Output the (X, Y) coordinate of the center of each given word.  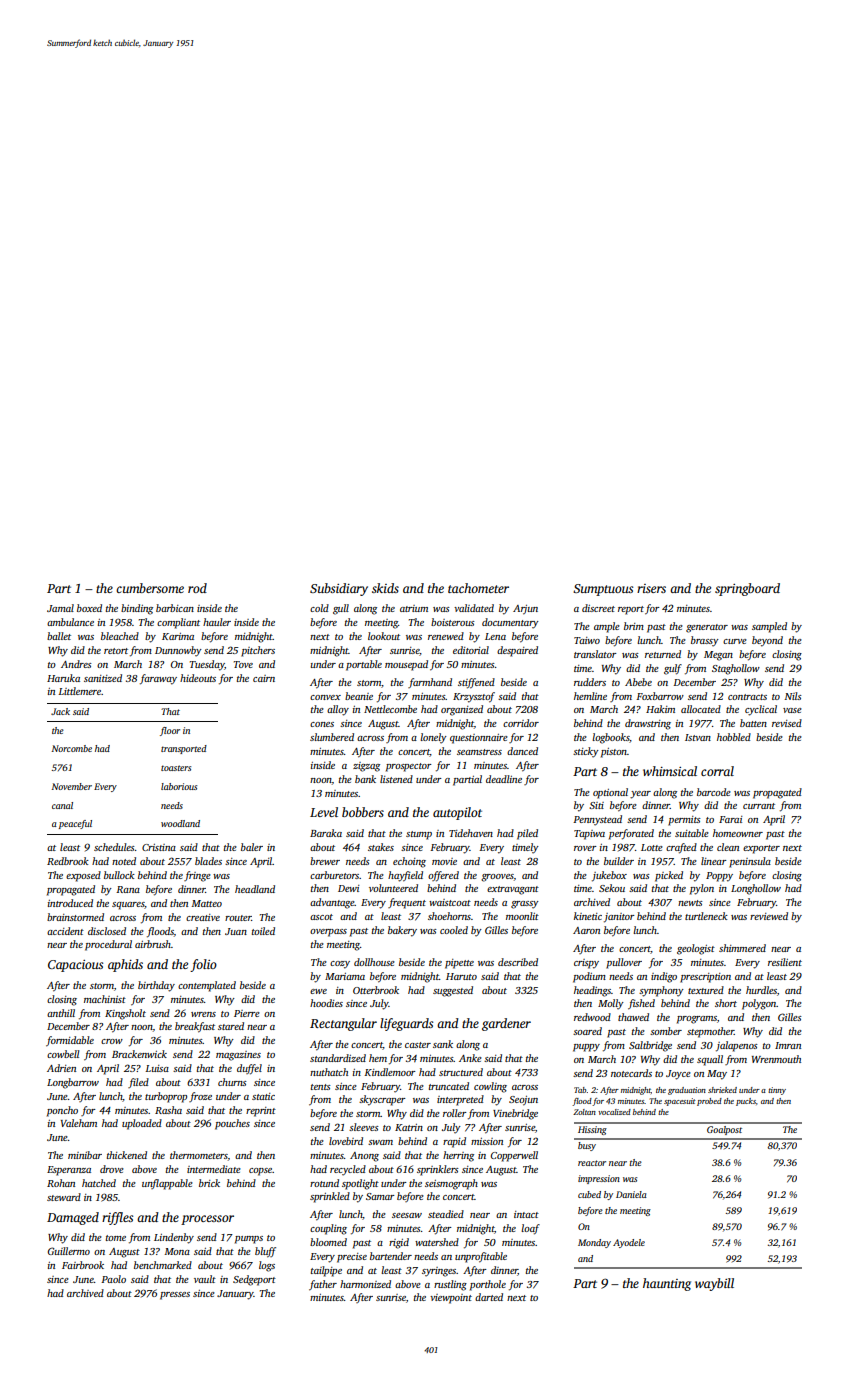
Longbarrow (73, 1083)
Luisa (157, 1068)
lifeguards (406, 1024)
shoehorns (449, 916)
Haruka (63, 678)
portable (364, 665)
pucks (746, 1102)
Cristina (159, 847)
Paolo (113, 1279)
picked (669, 876)
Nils (793, 696)
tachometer (478, 588)
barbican (175, 608)
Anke (470, 1058)
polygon (759, 1004)
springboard (747, 589)
